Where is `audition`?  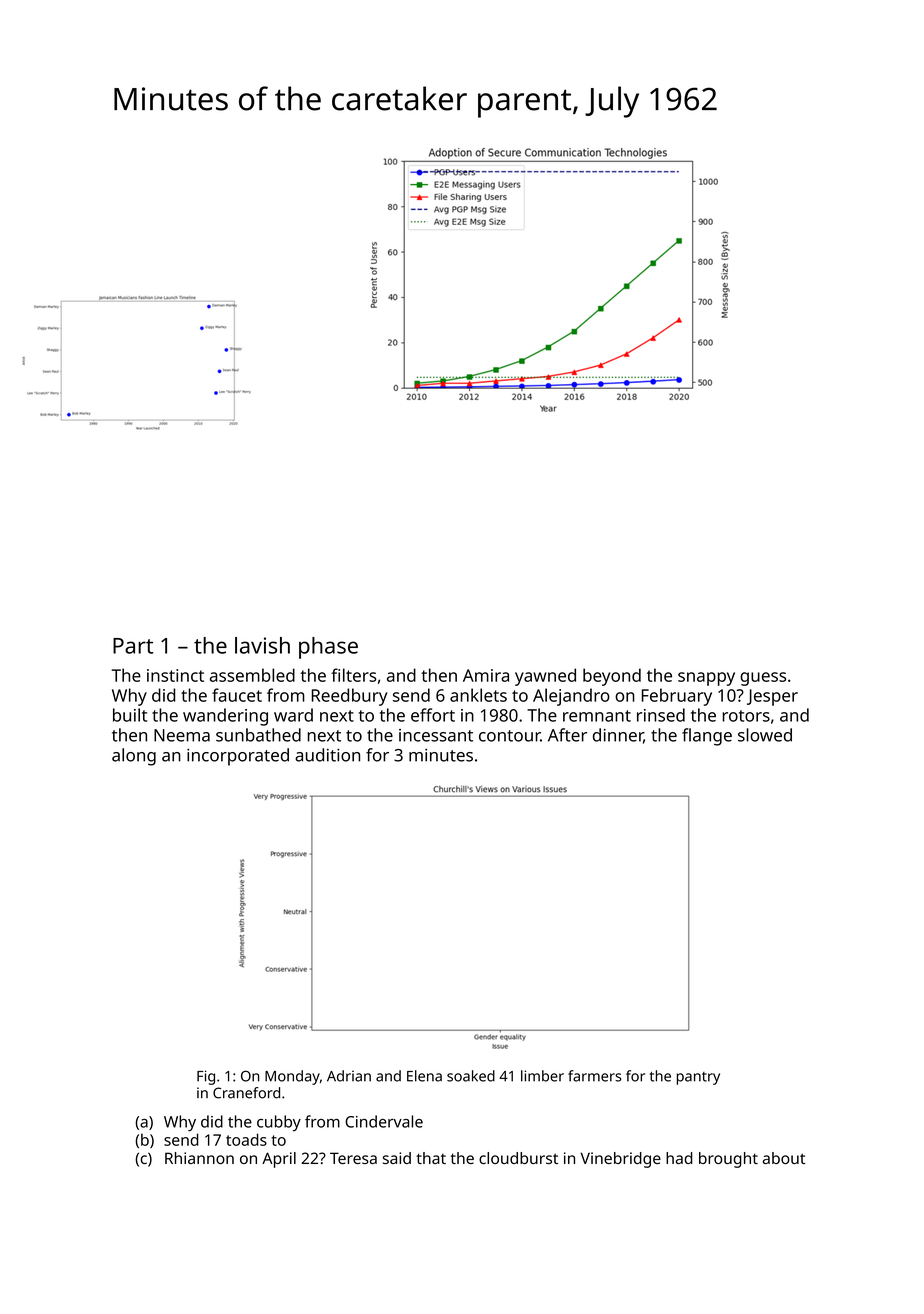
audition is located at coordinates (327, 755).
